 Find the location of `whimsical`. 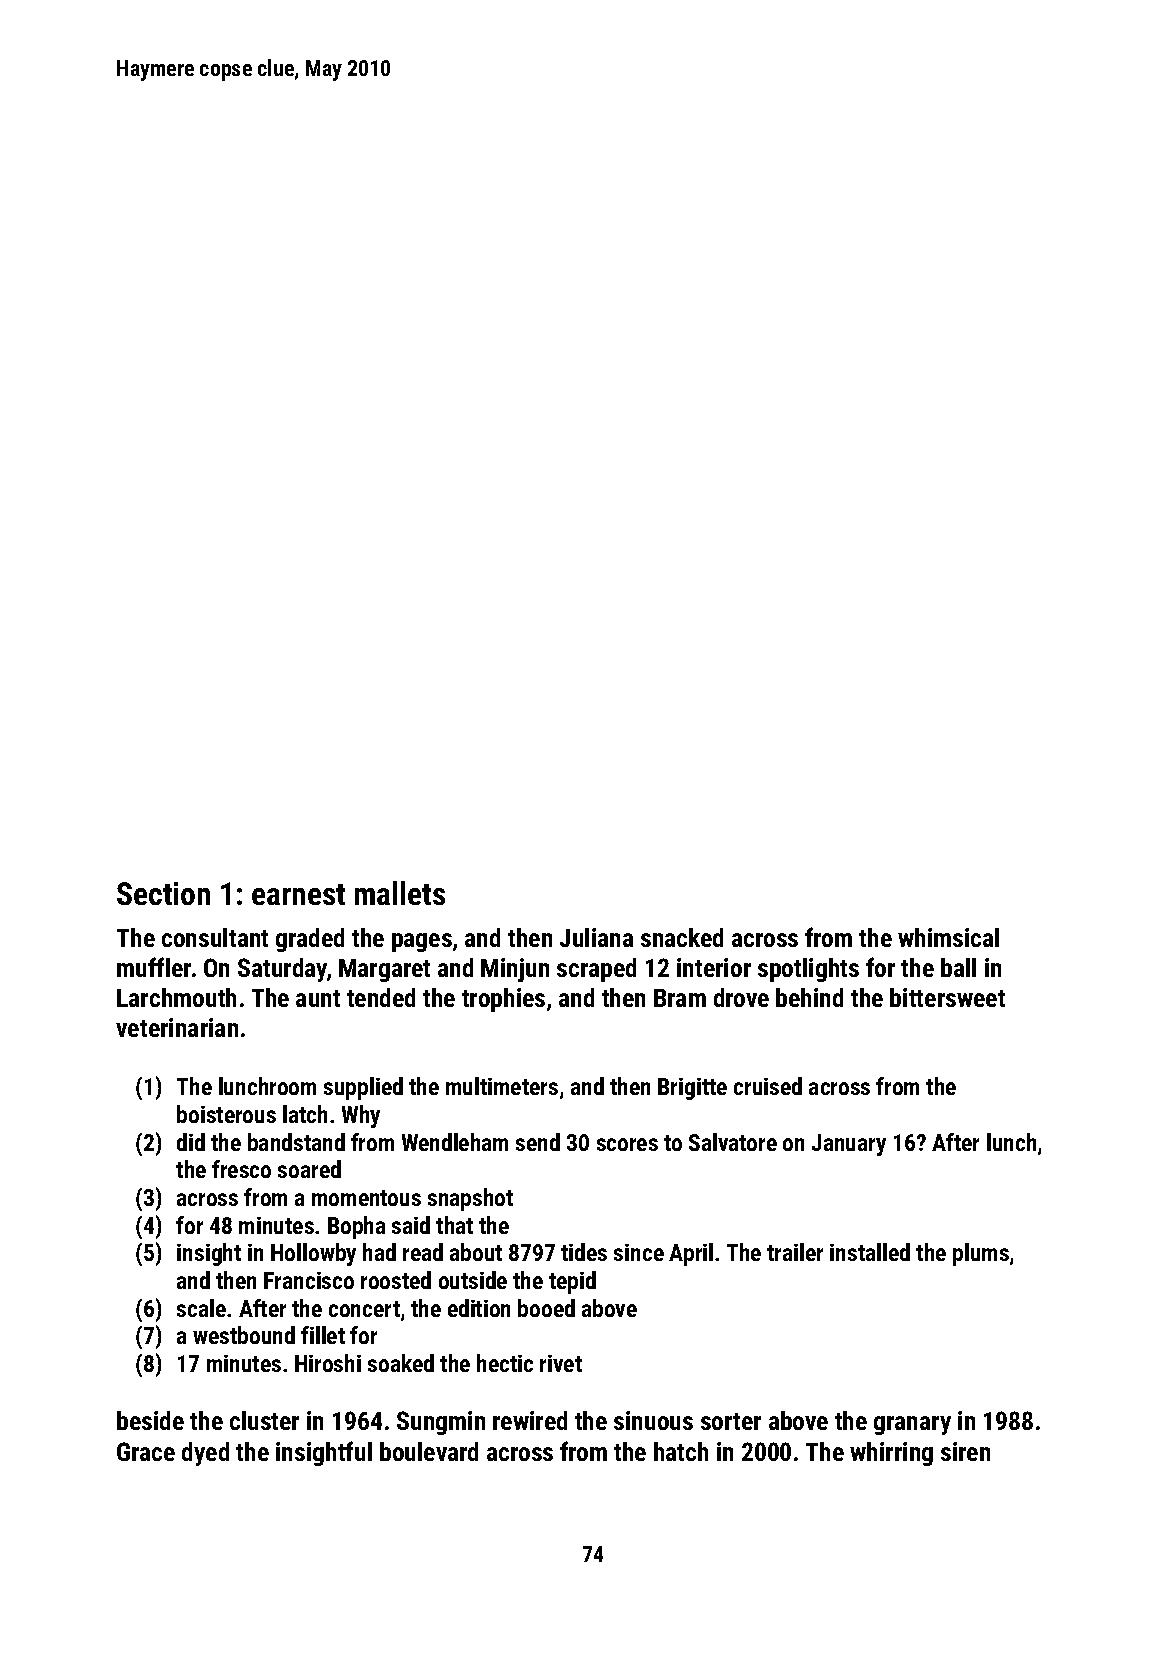

whimsical is located at coordinates (948, 937).
